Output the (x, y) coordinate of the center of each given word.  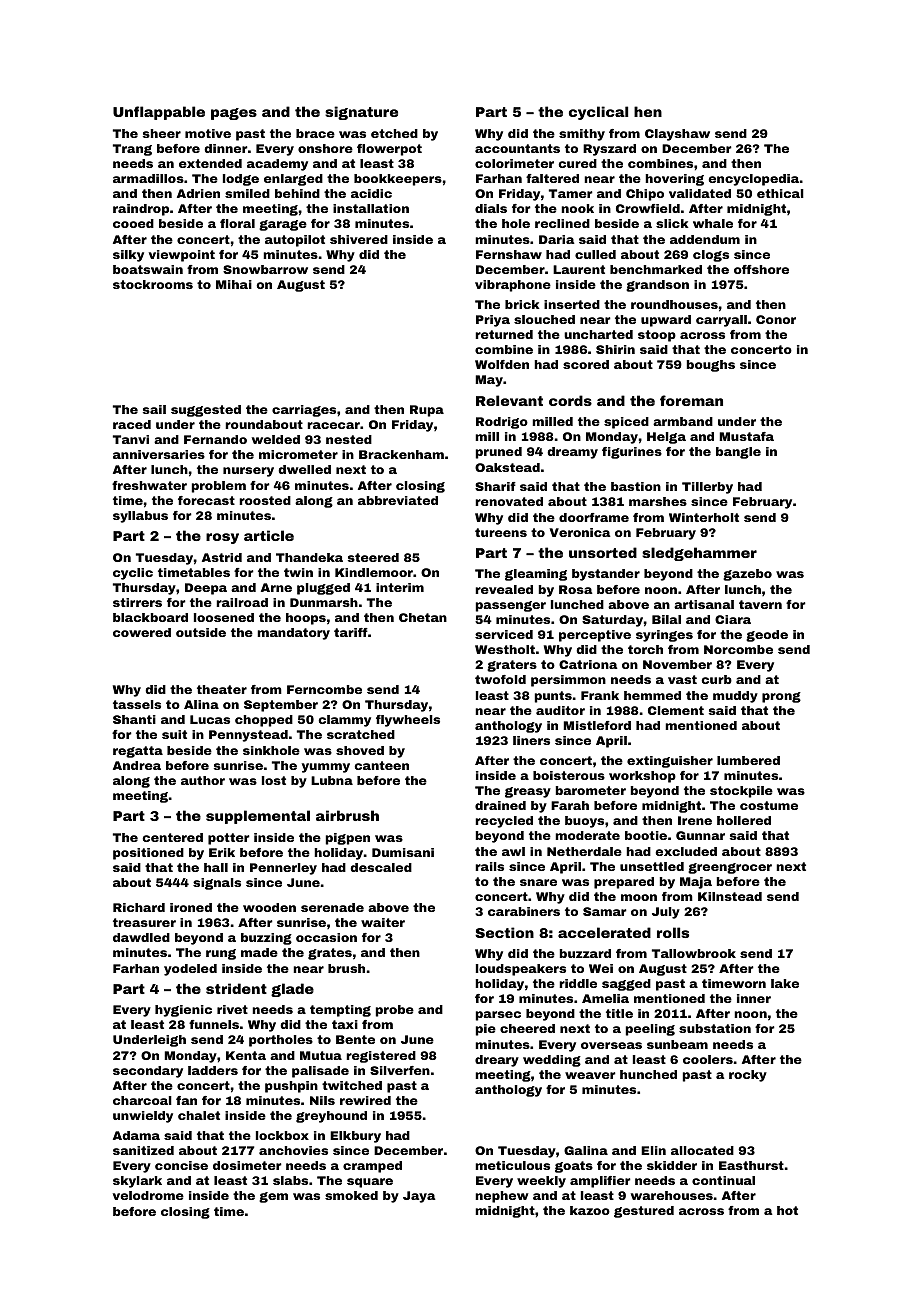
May (489, 381)
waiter (383, 922)
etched (394, 133)
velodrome (148, 1195)
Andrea (137, 765)
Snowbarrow (265, 269)
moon (639, 897)
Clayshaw (677, 135)
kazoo (590, 1210)
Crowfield (648, 208)
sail (154, 409)
